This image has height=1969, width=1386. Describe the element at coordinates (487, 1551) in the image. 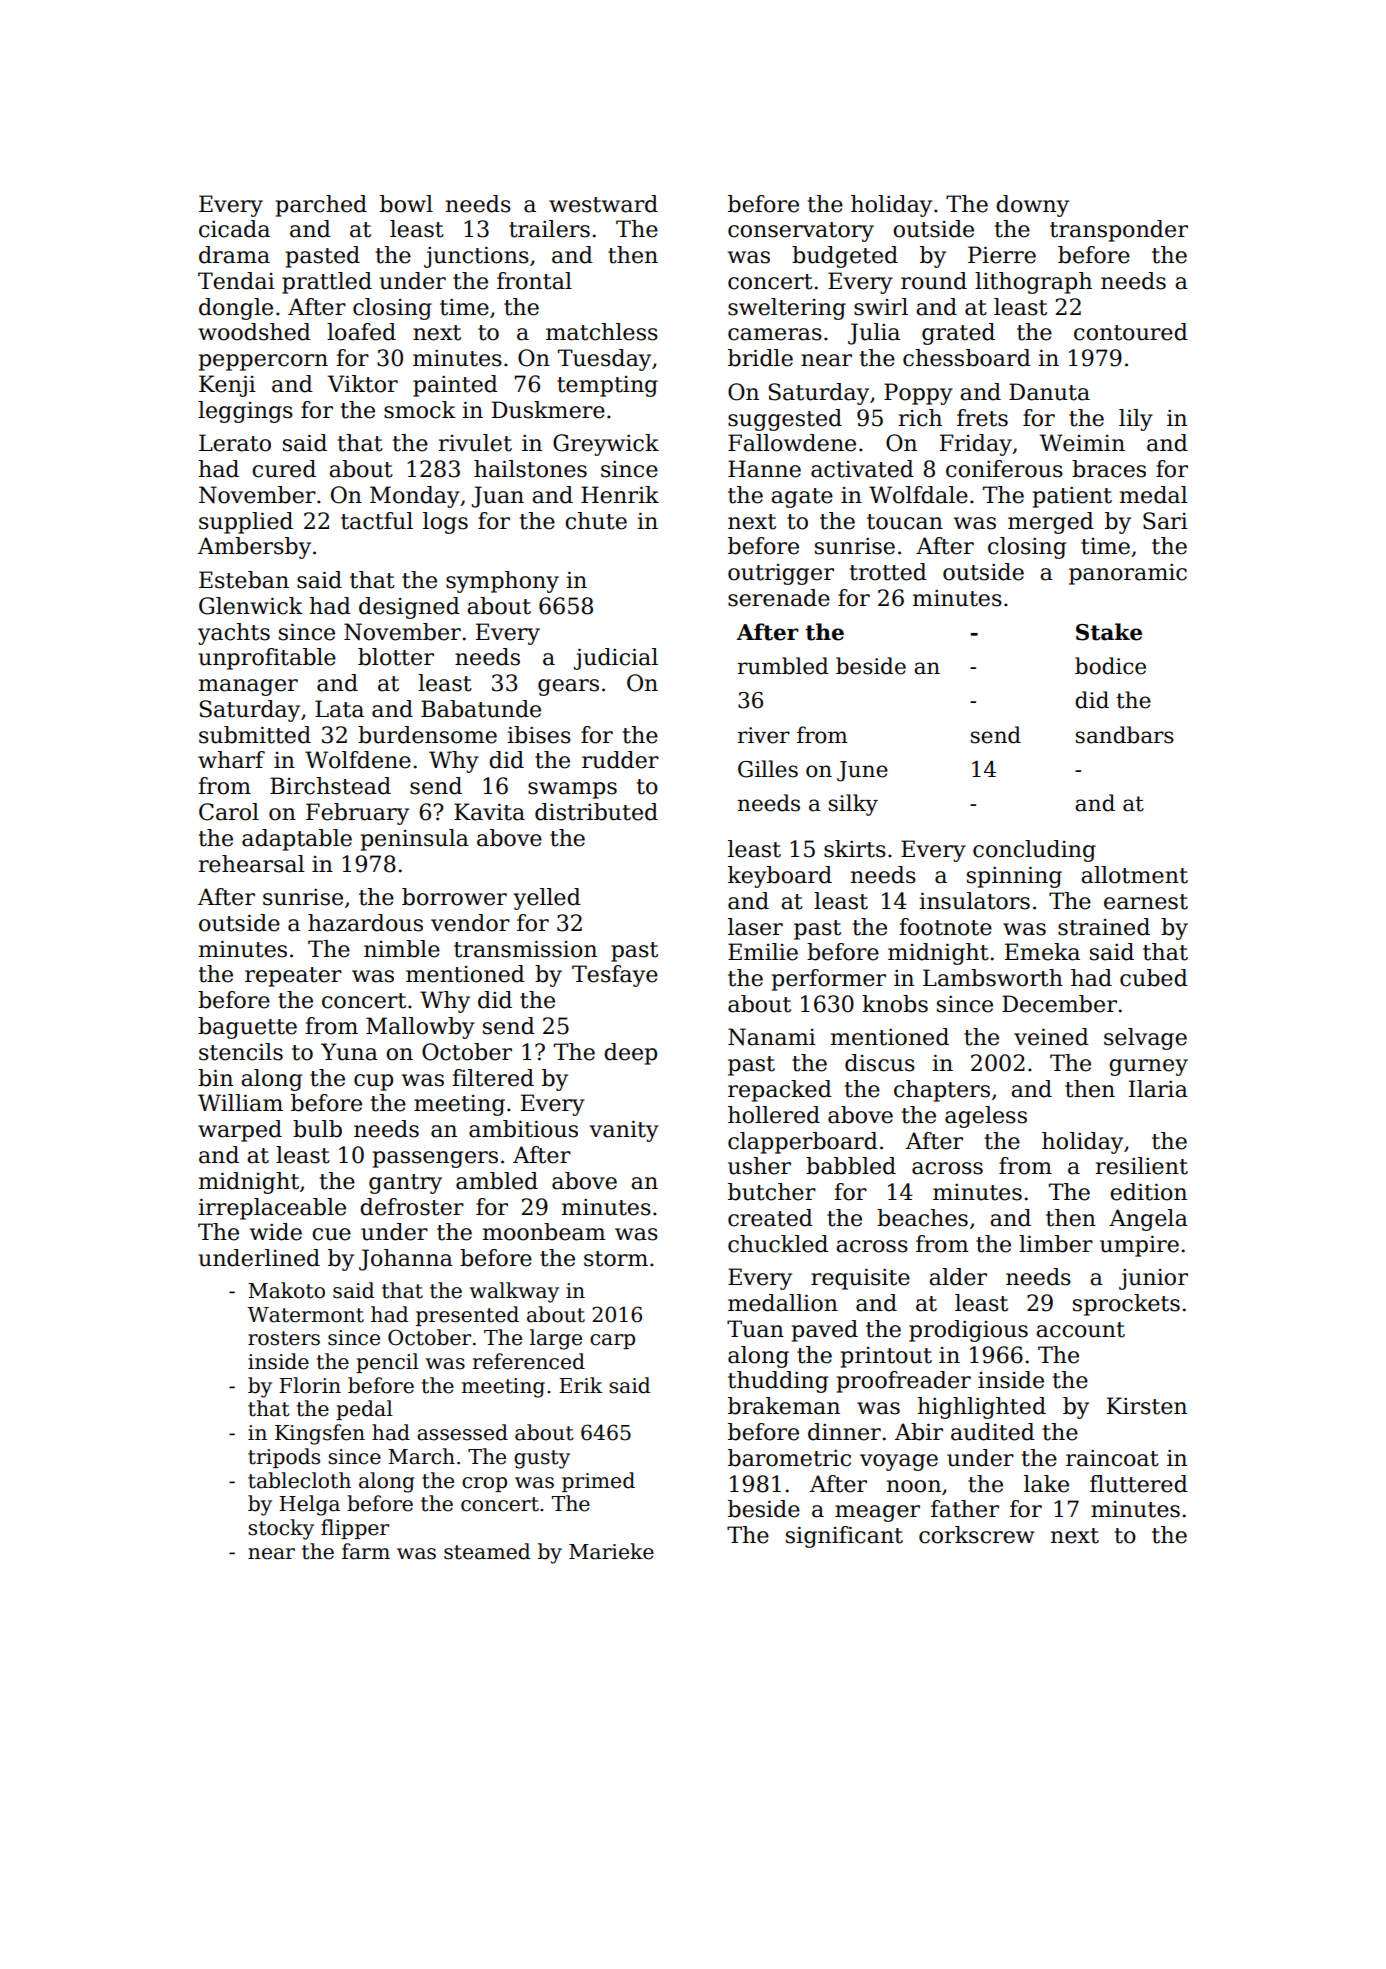

I see `steamed` at that location.
